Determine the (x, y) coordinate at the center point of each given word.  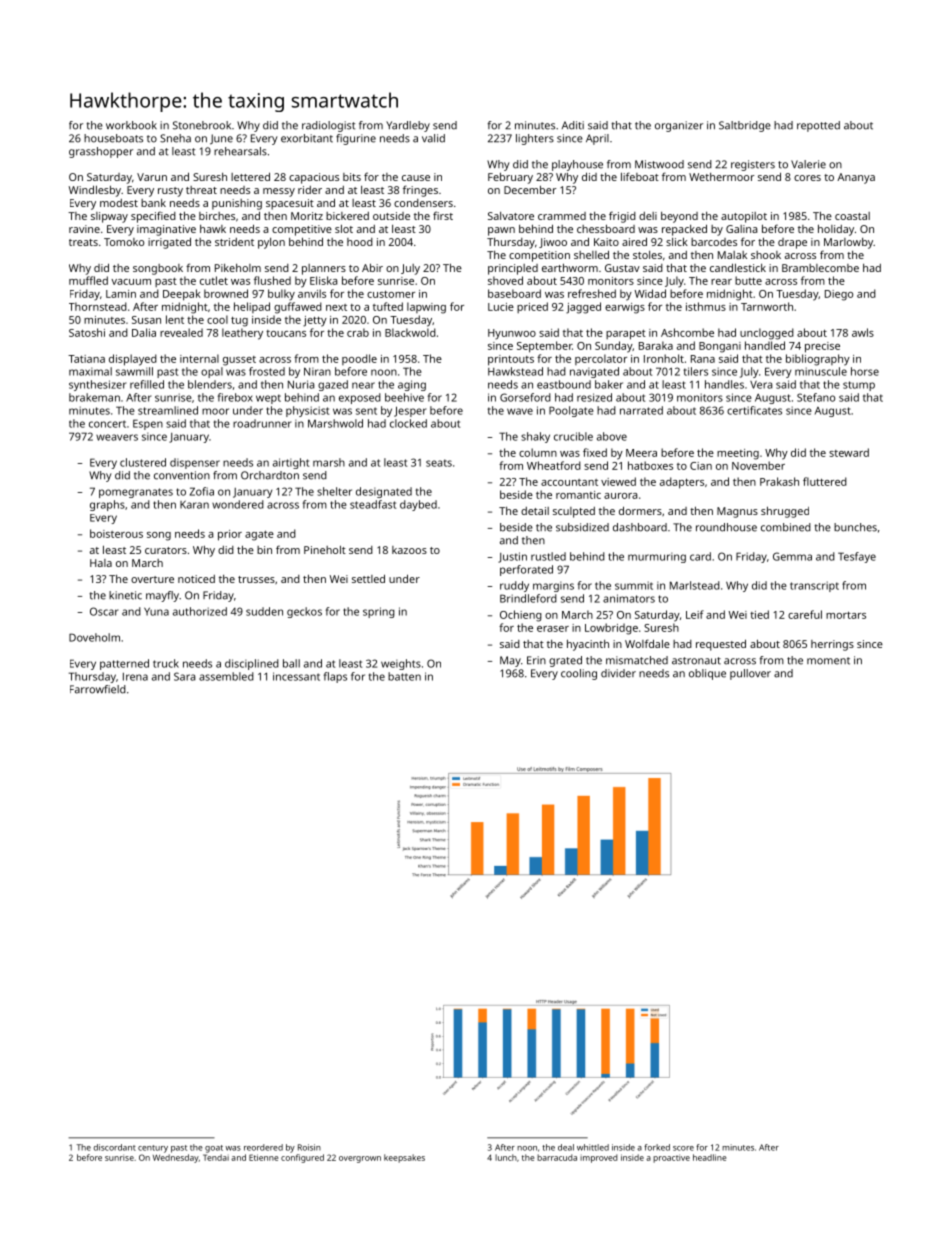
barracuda (557, 1157)
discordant (115, 1147)
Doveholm (94, 637)
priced (532, 307)
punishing (237, 204)
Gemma (792, 556)
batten (404, 676)
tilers (696, 371)
